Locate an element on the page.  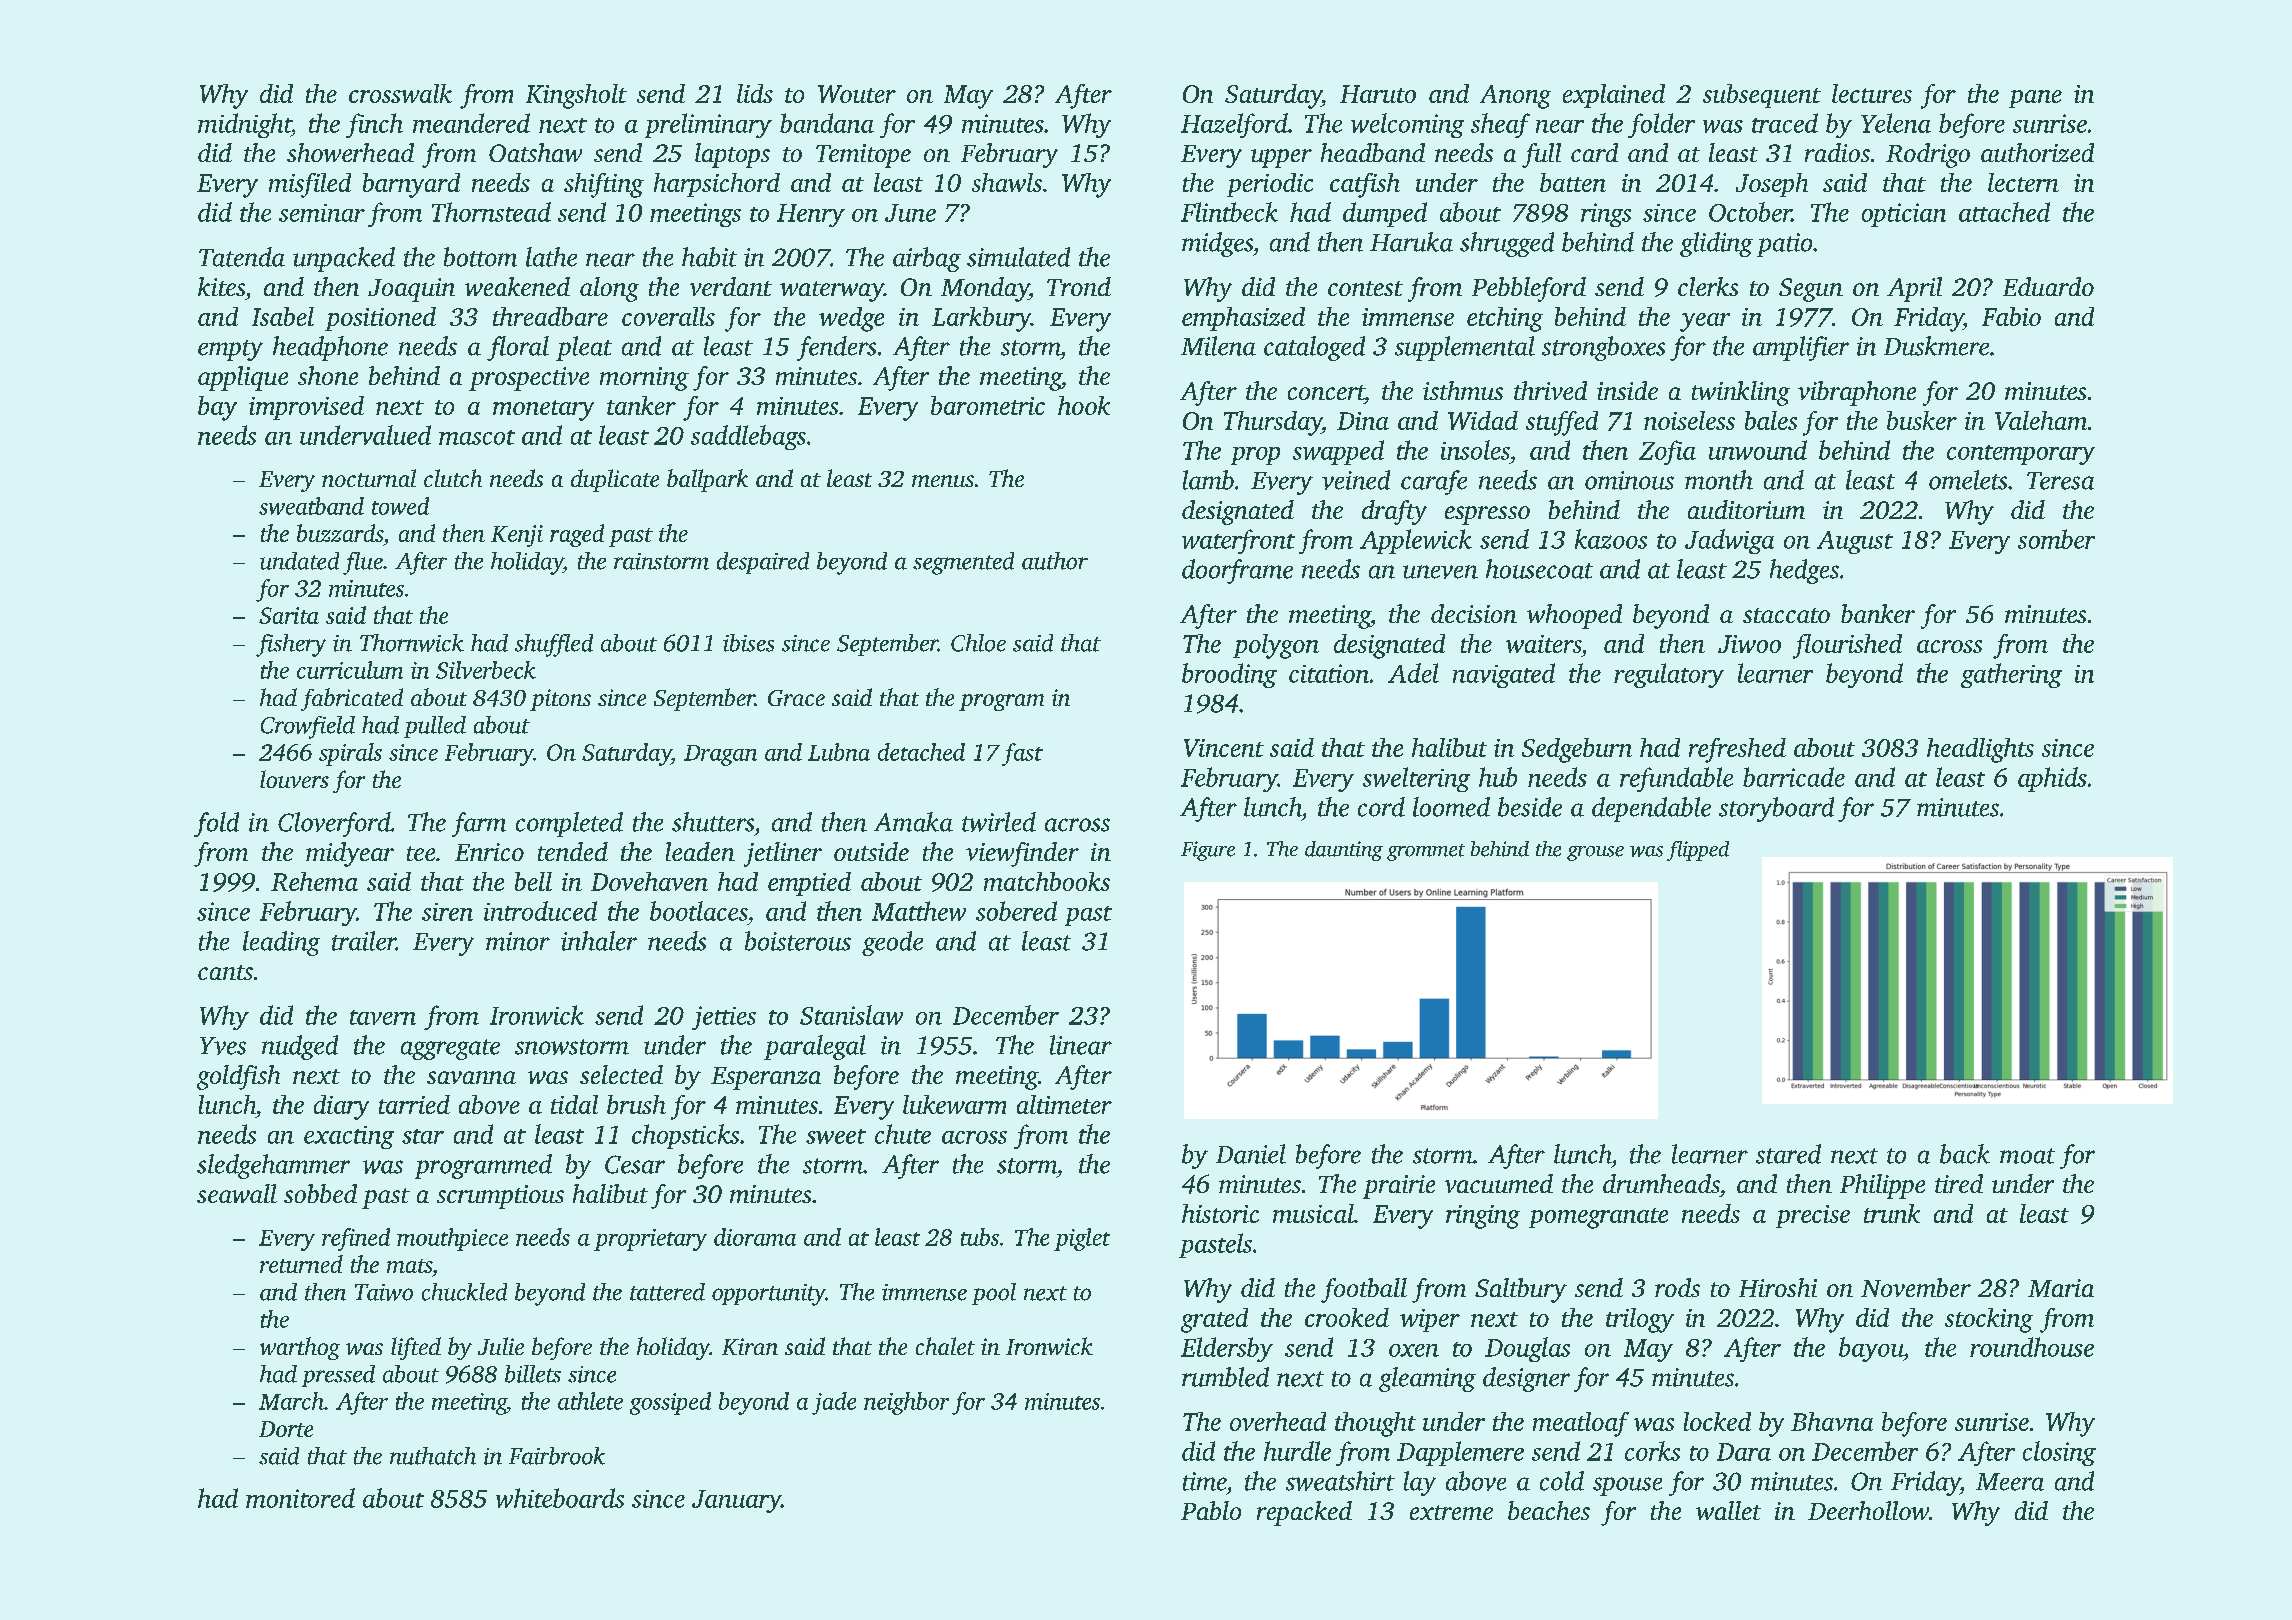
applique is located at coordinates (243, 378).
